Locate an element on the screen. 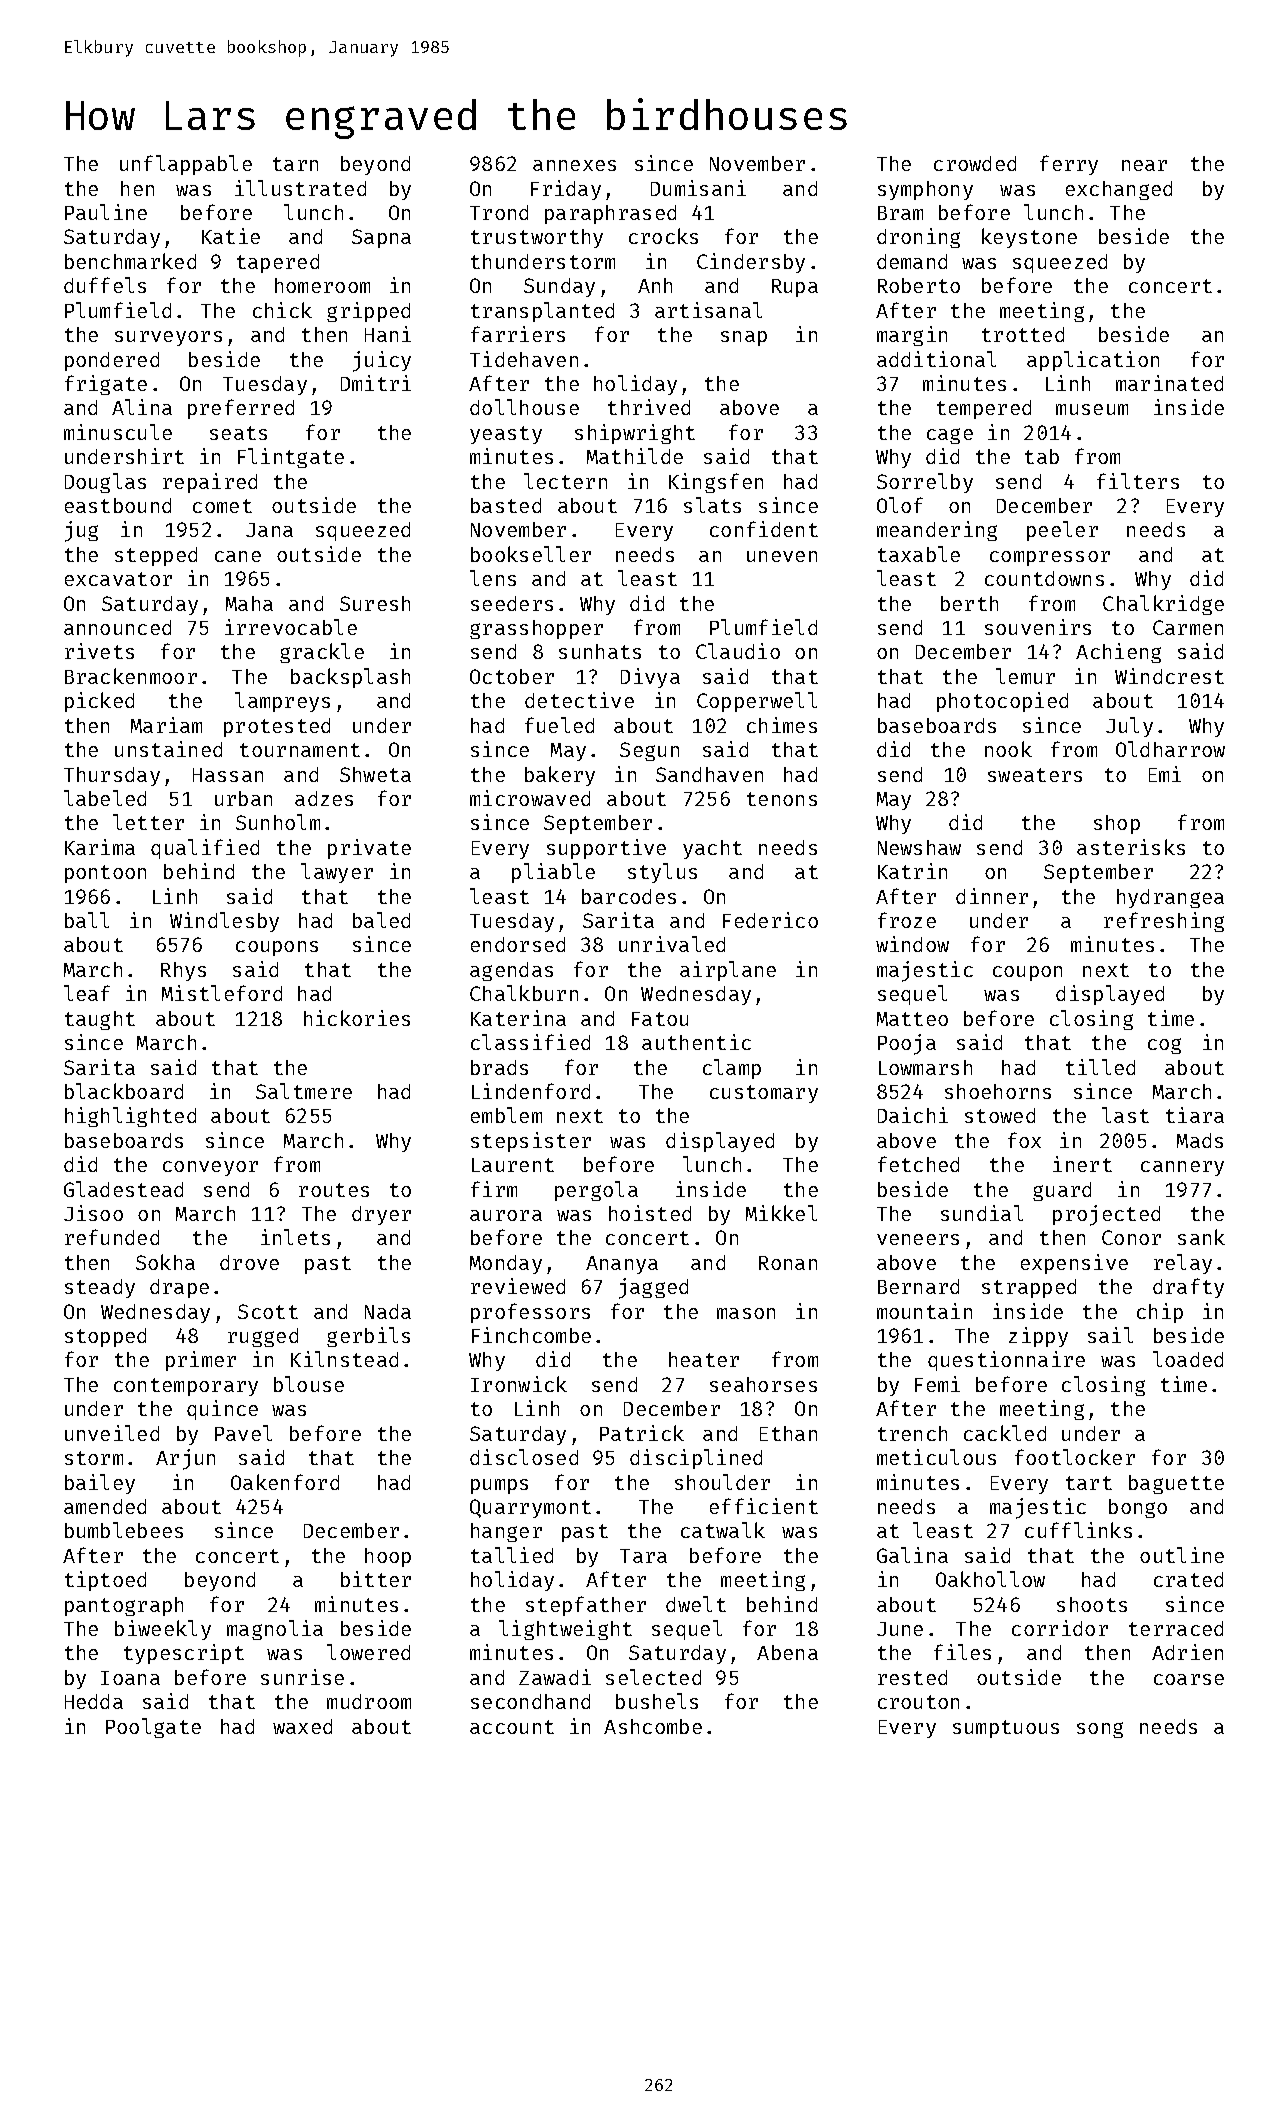 This screenshot has width=1288, height=2121. blackboard is located at coordinates (124, 1091).
